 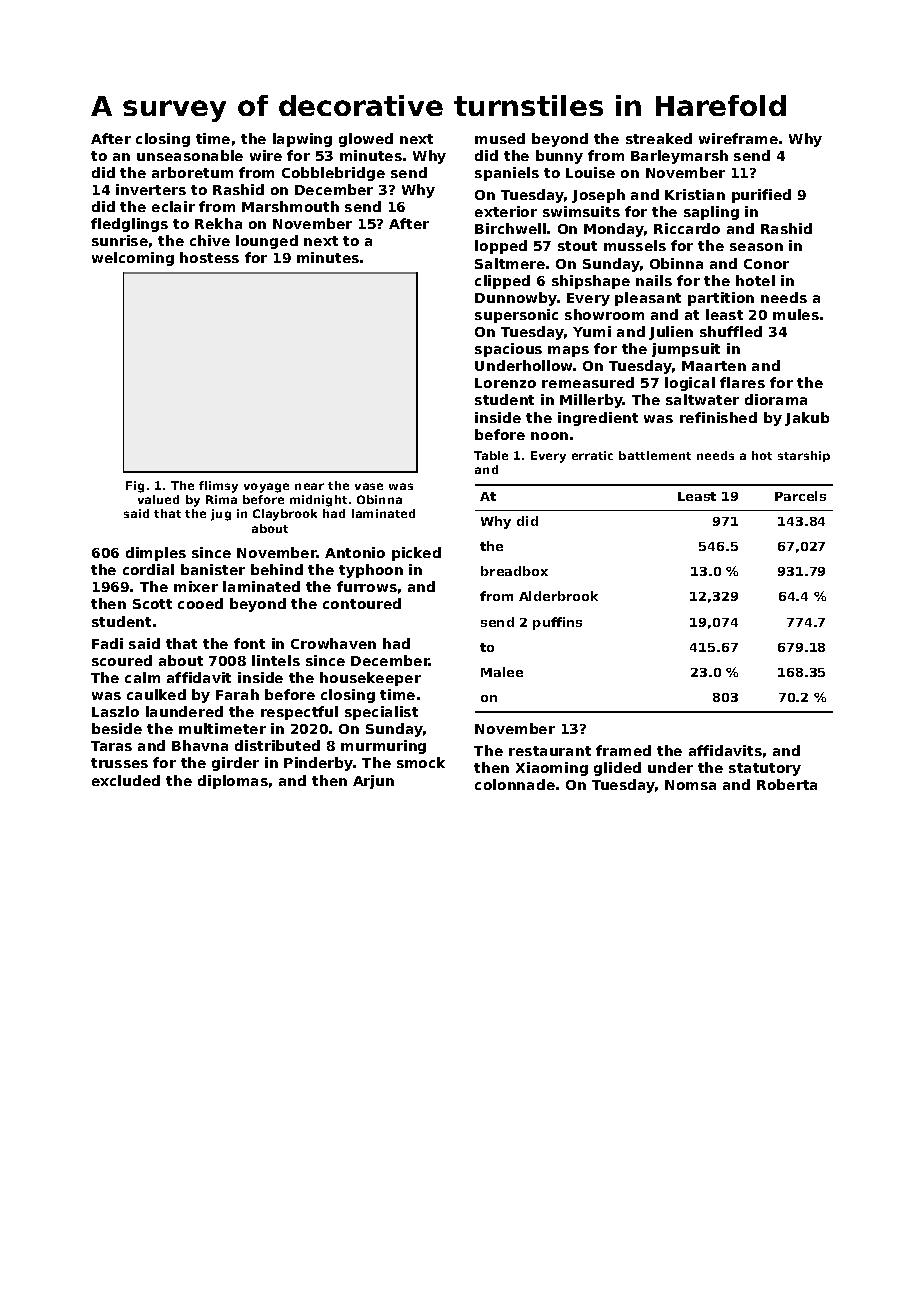 What do you see at coordinates (135, 487) in the page?
I see `Fig` at bounding box center [135, 487].
